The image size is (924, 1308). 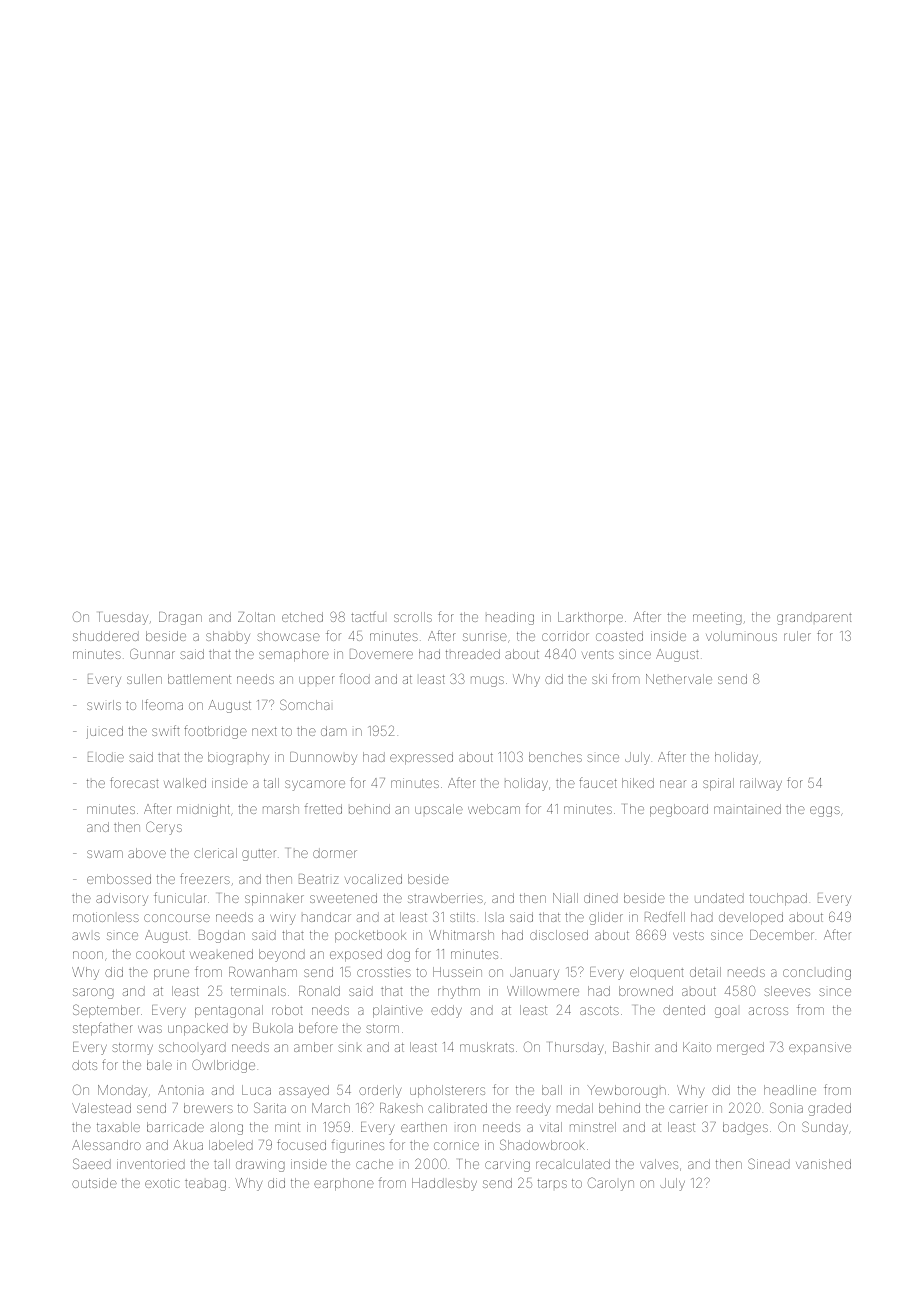 I want to click on sarong, so click(x=93, y=993).
